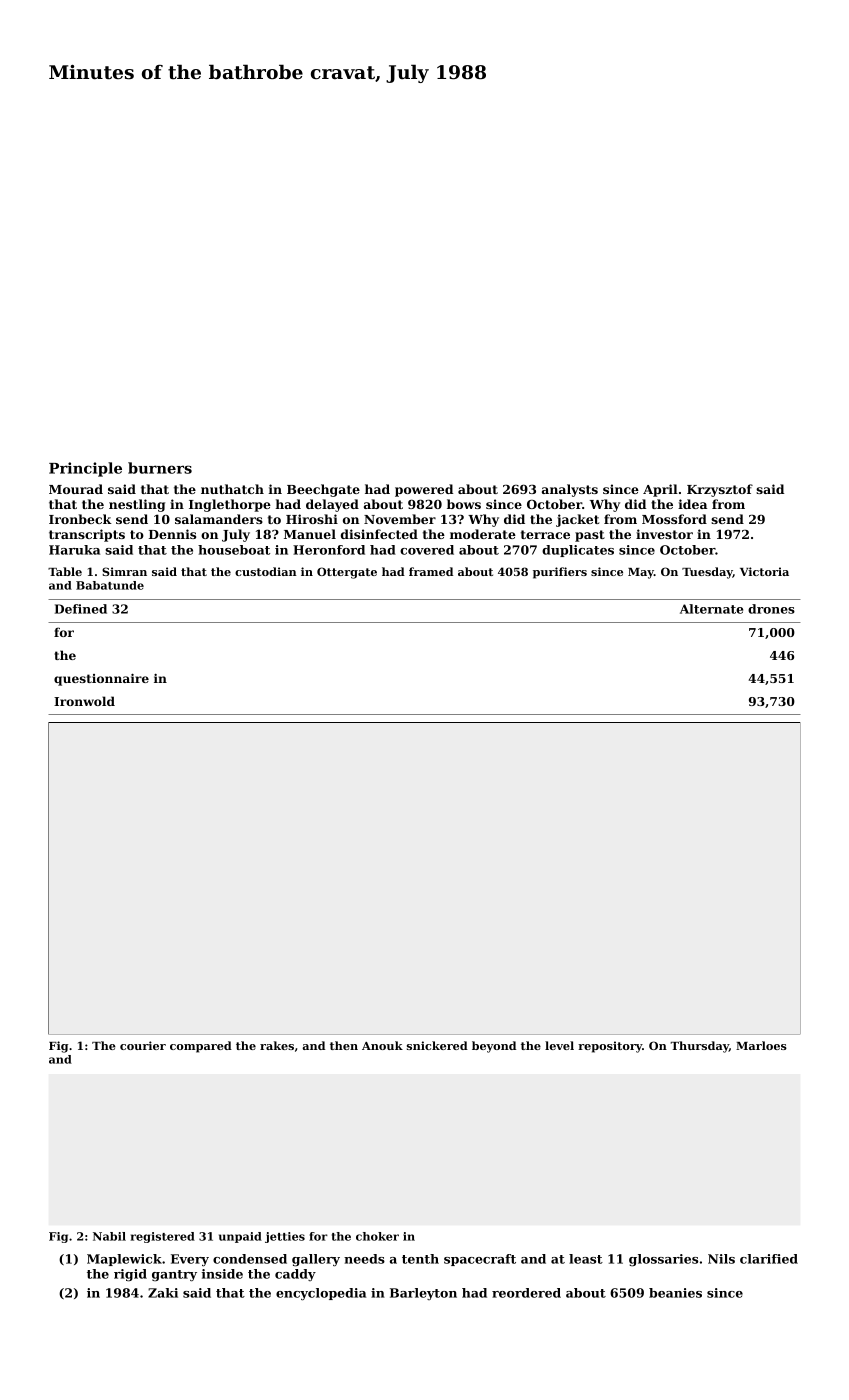  I want to click on Ironwold, so click(84, 701).
